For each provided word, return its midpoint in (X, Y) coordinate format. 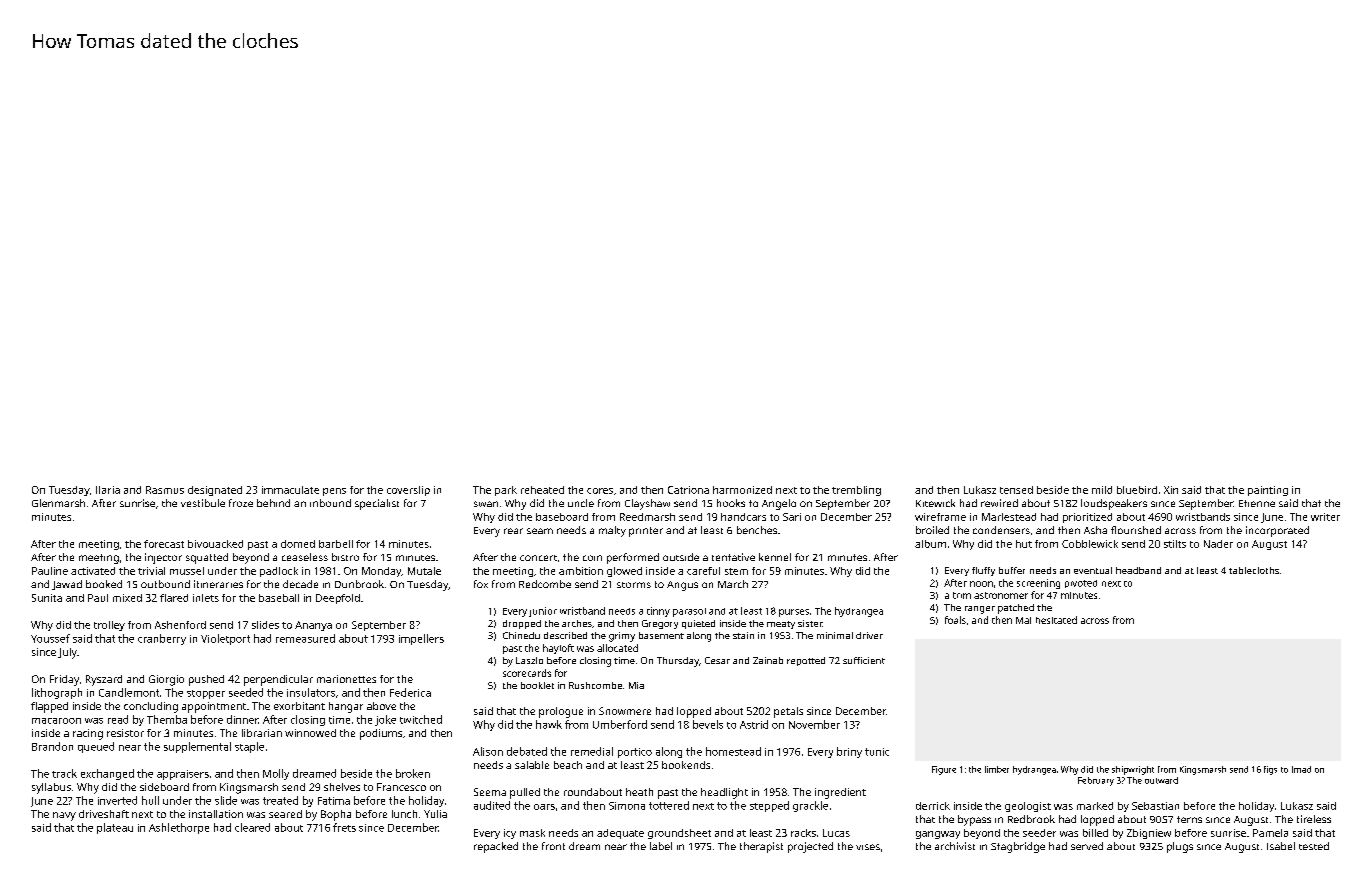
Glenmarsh (58, 503)
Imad (1301, 769)
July (67, 653)
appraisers (183, 775)
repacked (496, 847)
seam (540, 531)
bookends (686, 765)
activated (93, 571)
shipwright (1133, 770)
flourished (1136, 530)
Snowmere (625, 711)
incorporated (1277, 531)
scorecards (527, 673)
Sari (792, 517)
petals (788, 712)
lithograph (57, 693)
